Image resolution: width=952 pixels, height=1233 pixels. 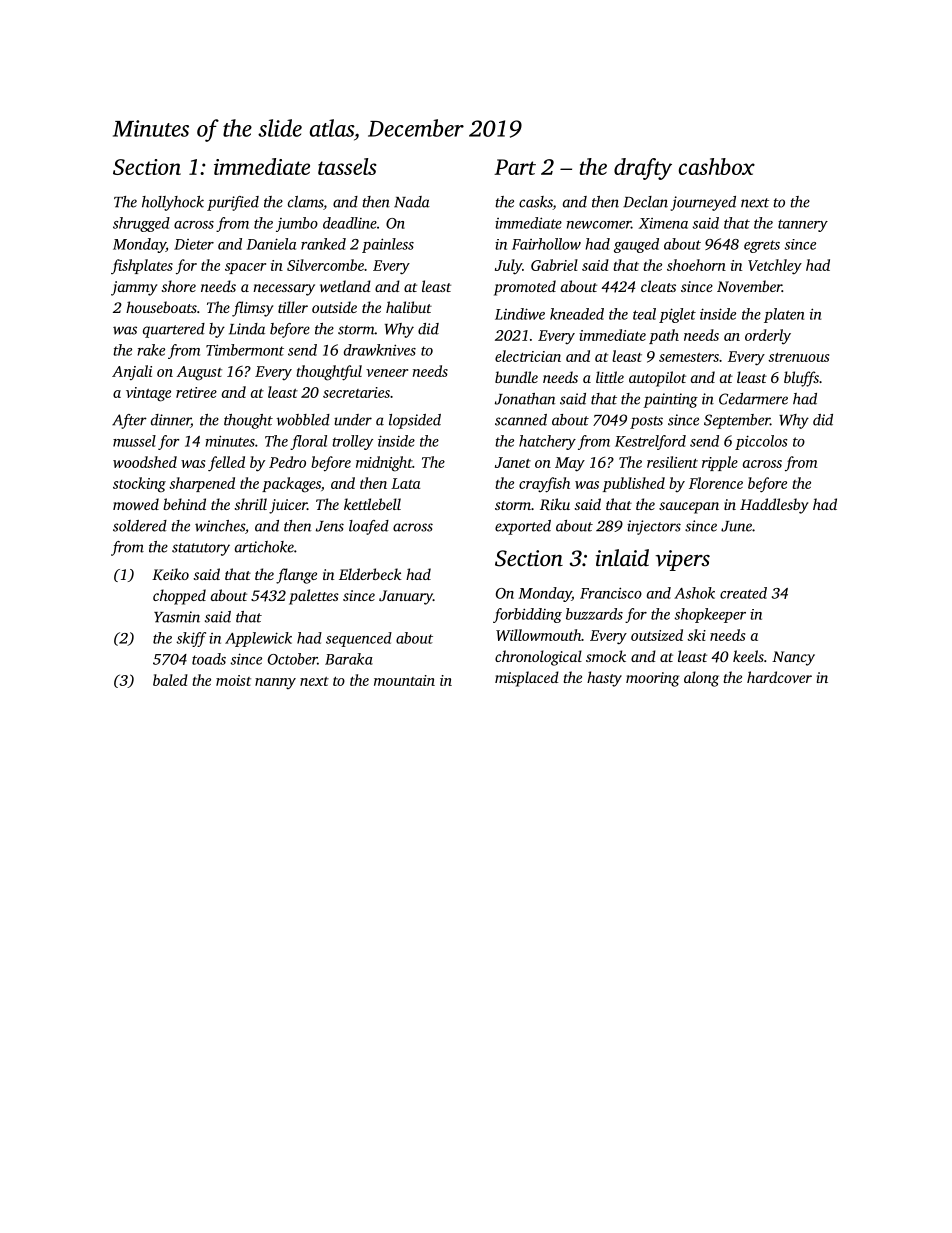 What do you see at coordinates (717, 166) in the document?
I see `cashbox` at bounding box center [717, 166].
